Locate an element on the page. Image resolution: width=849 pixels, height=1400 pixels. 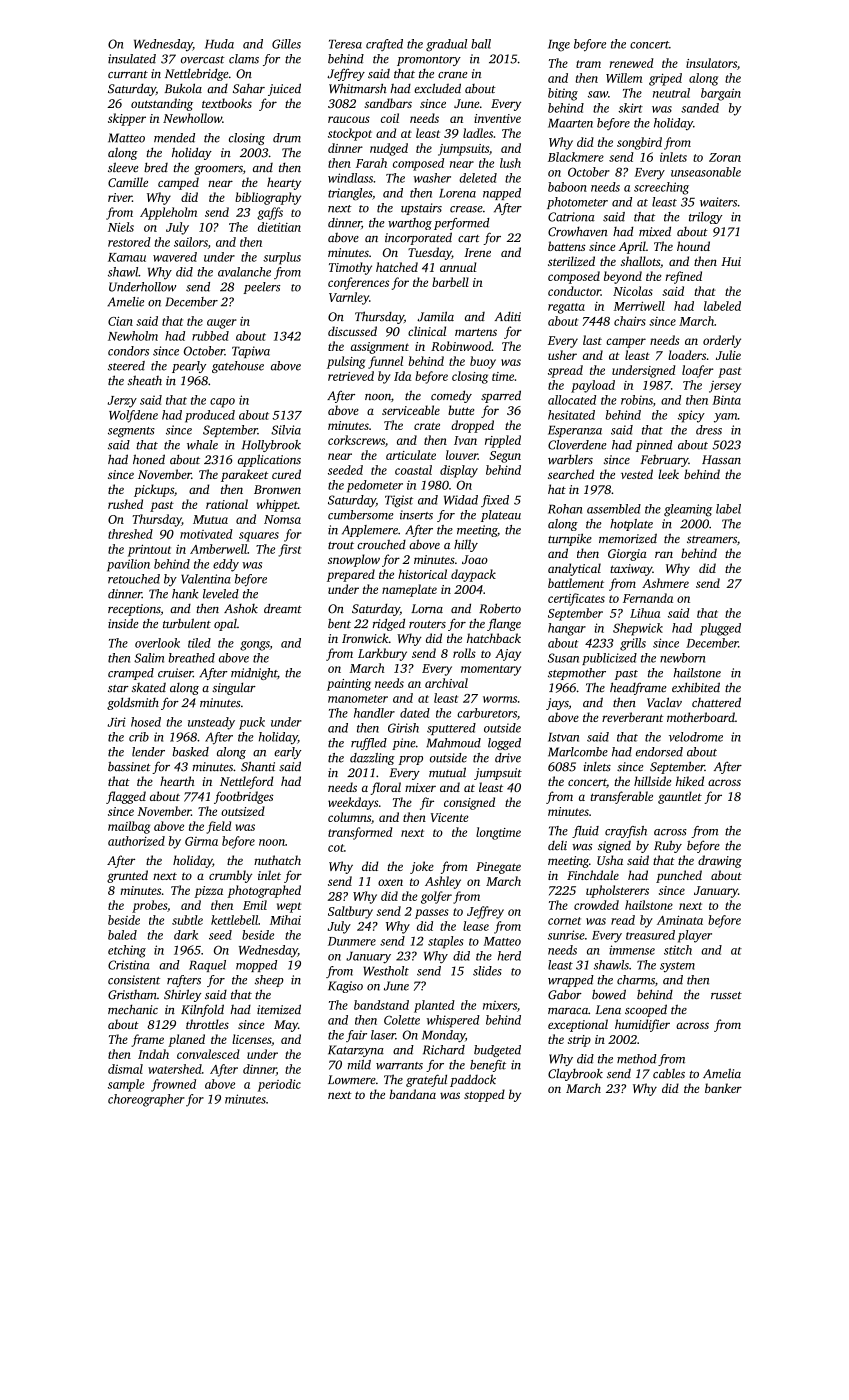
windlass is located at coordinates (350, 178).
